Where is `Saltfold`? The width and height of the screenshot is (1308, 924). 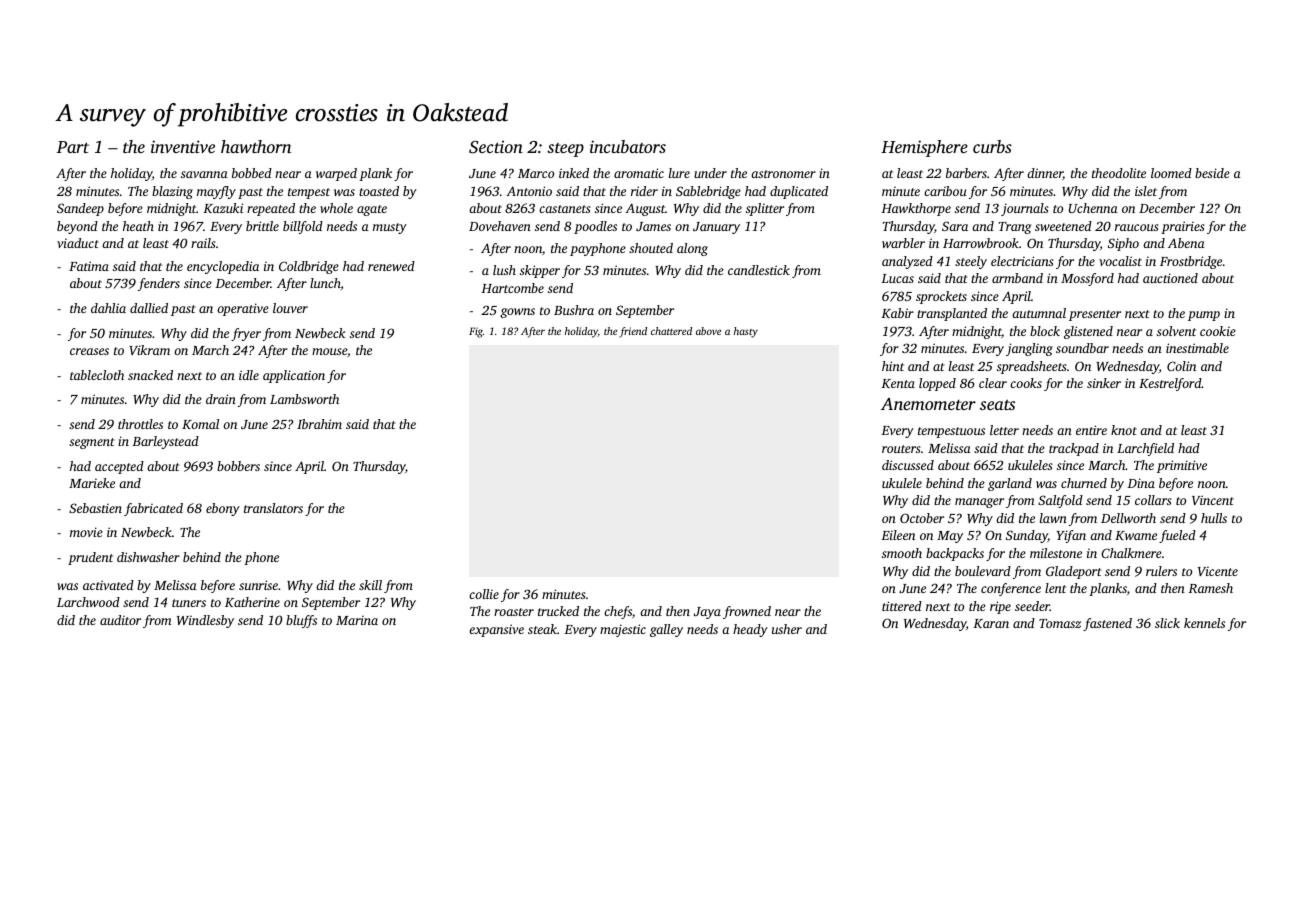
Saltfold is located at coordinates (1060, 501).
